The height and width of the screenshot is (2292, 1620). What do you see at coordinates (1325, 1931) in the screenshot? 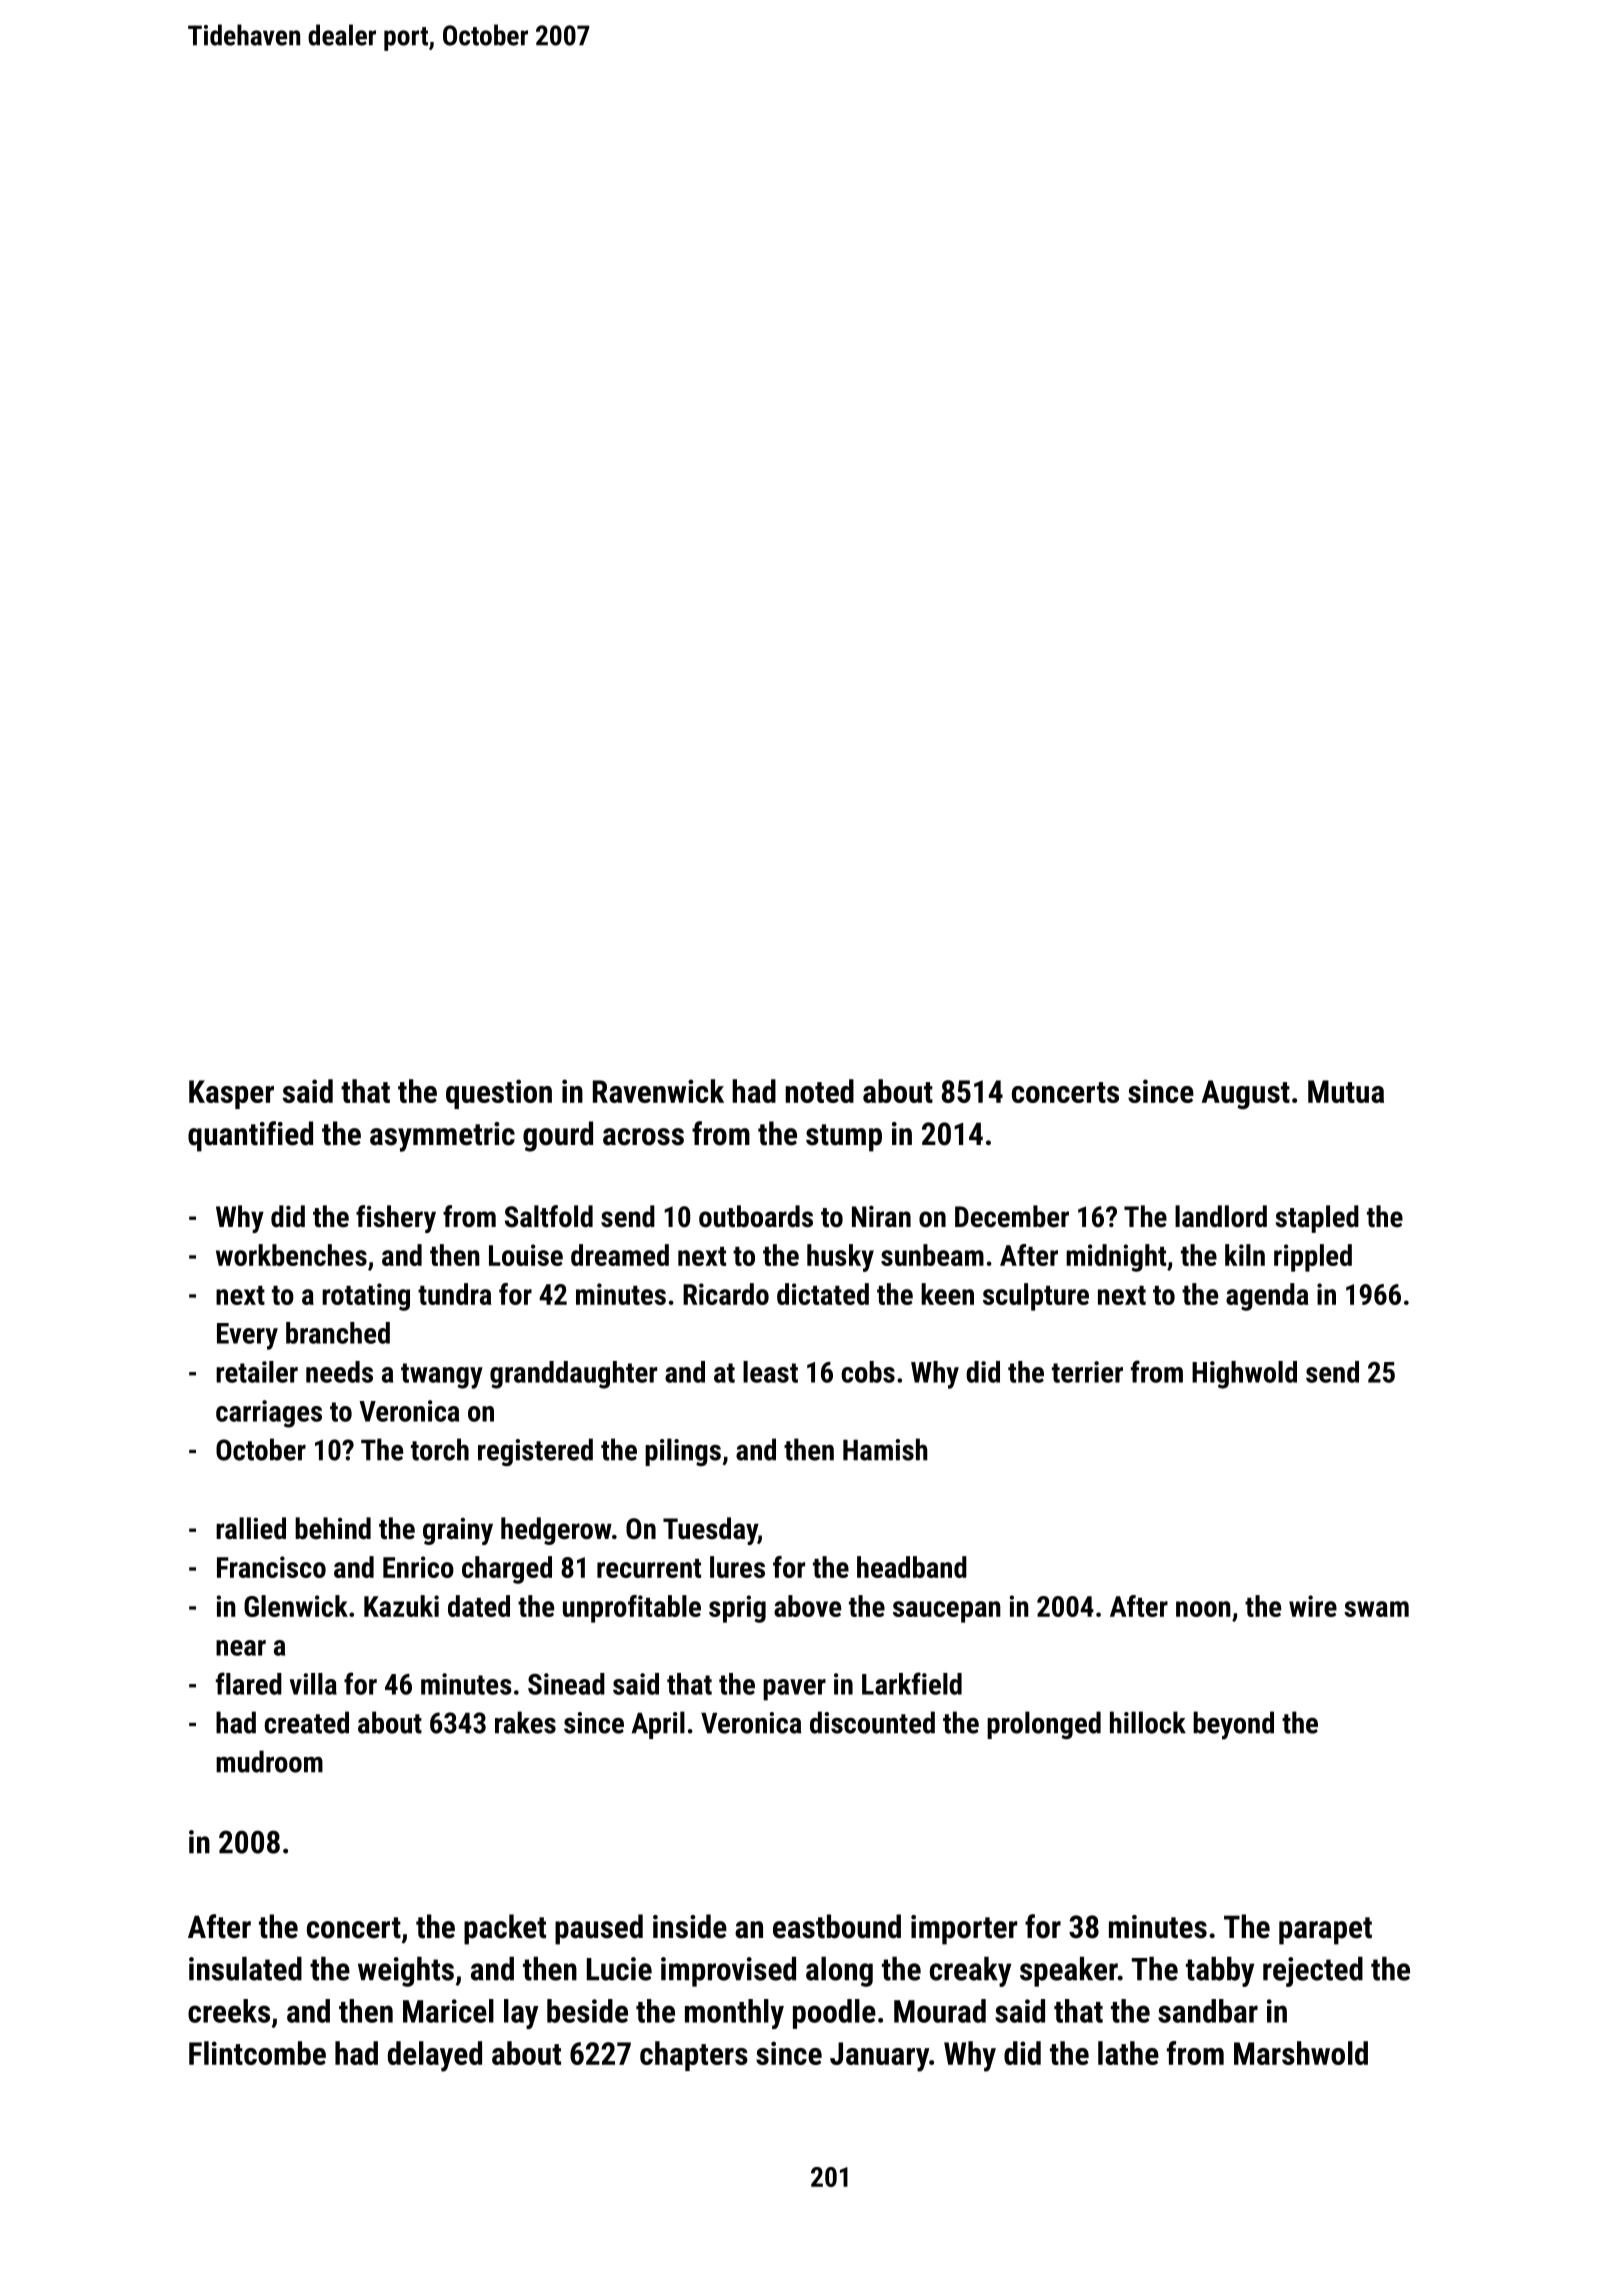
I see `parapet` at bounding box center [1325, 1931].
